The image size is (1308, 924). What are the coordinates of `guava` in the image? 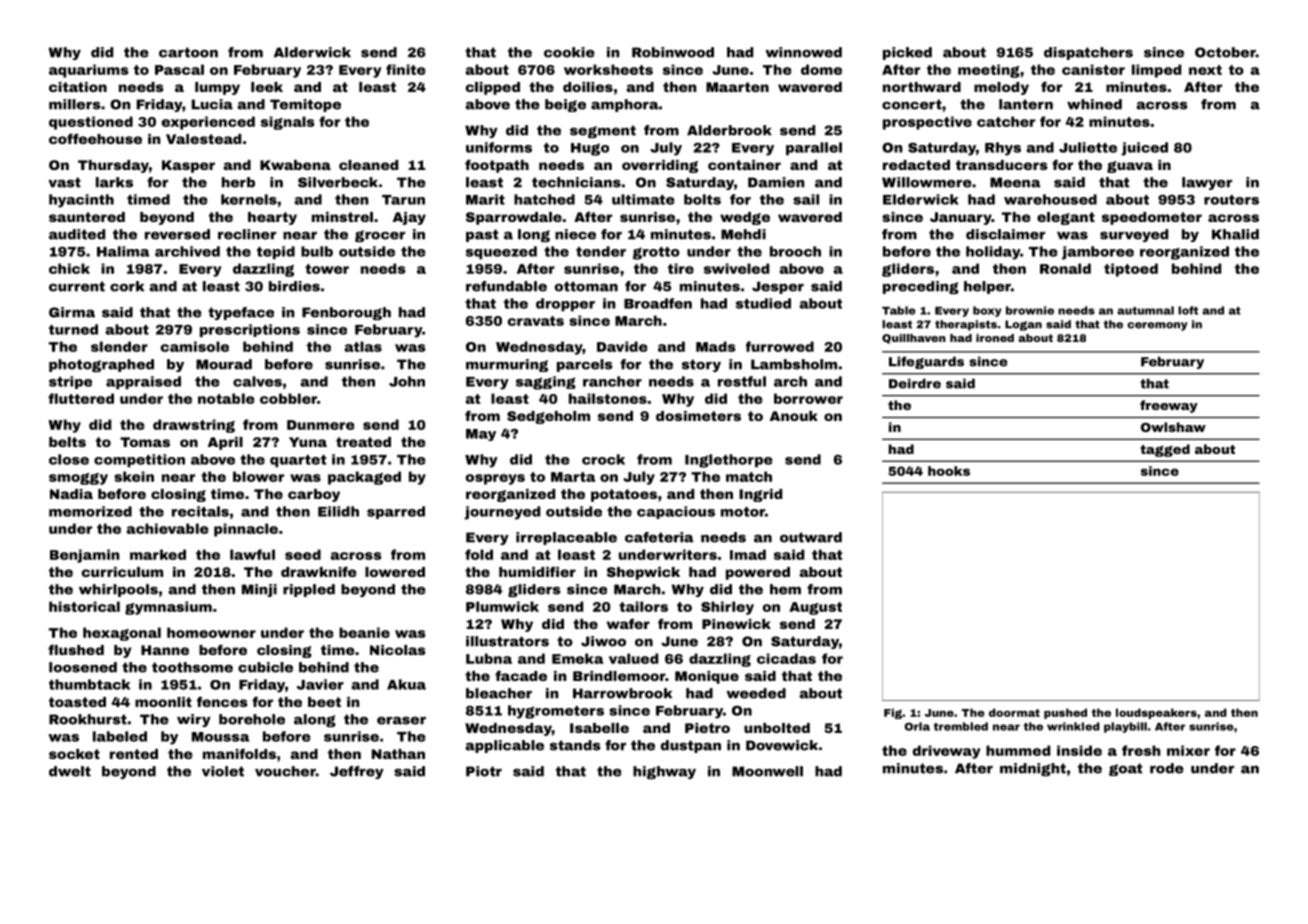 It's located at (1130, 167).
